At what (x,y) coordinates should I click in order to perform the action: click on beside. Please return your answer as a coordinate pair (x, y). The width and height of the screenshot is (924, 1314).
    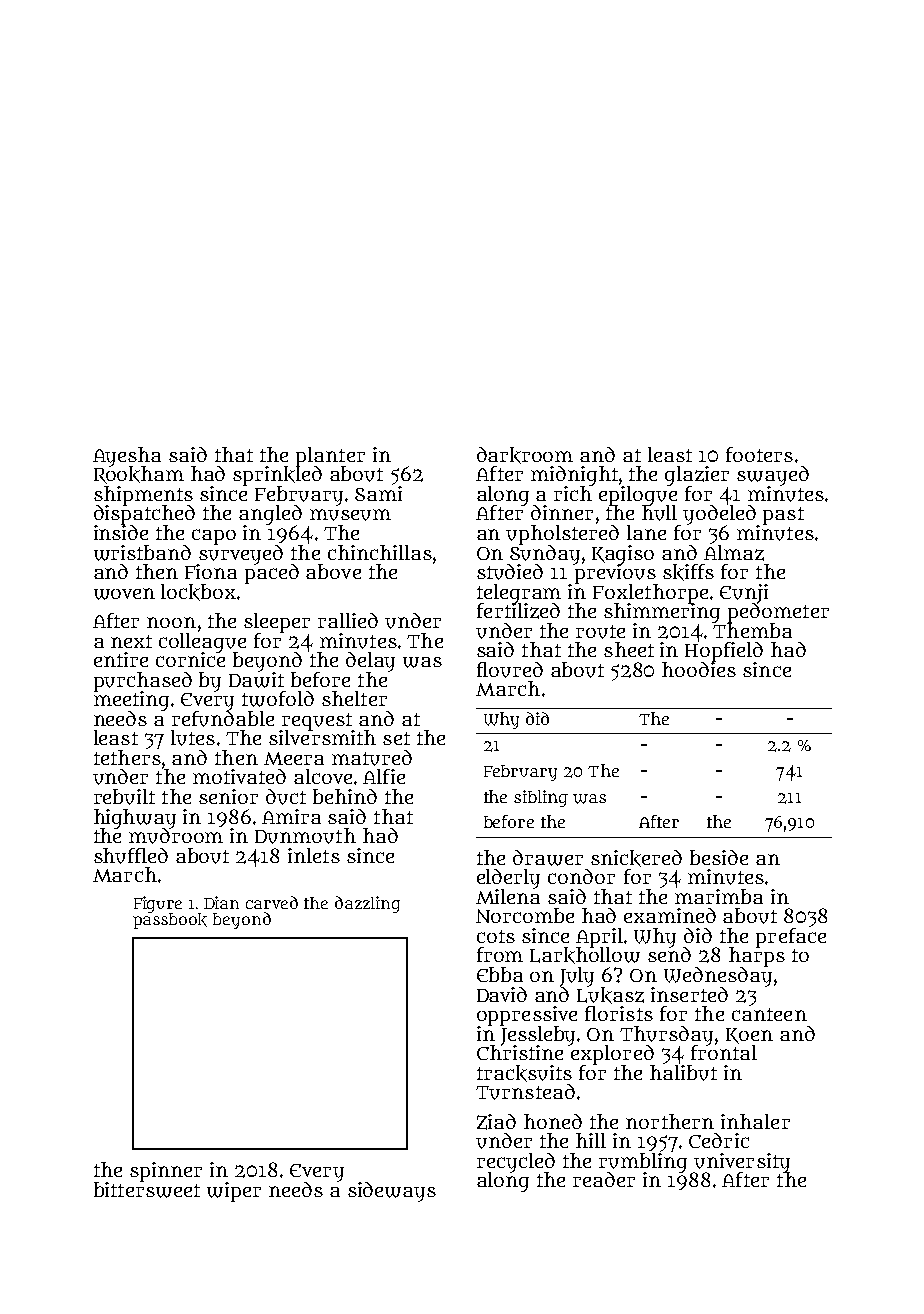
    Looking at the image, I should click on (719, 857).
